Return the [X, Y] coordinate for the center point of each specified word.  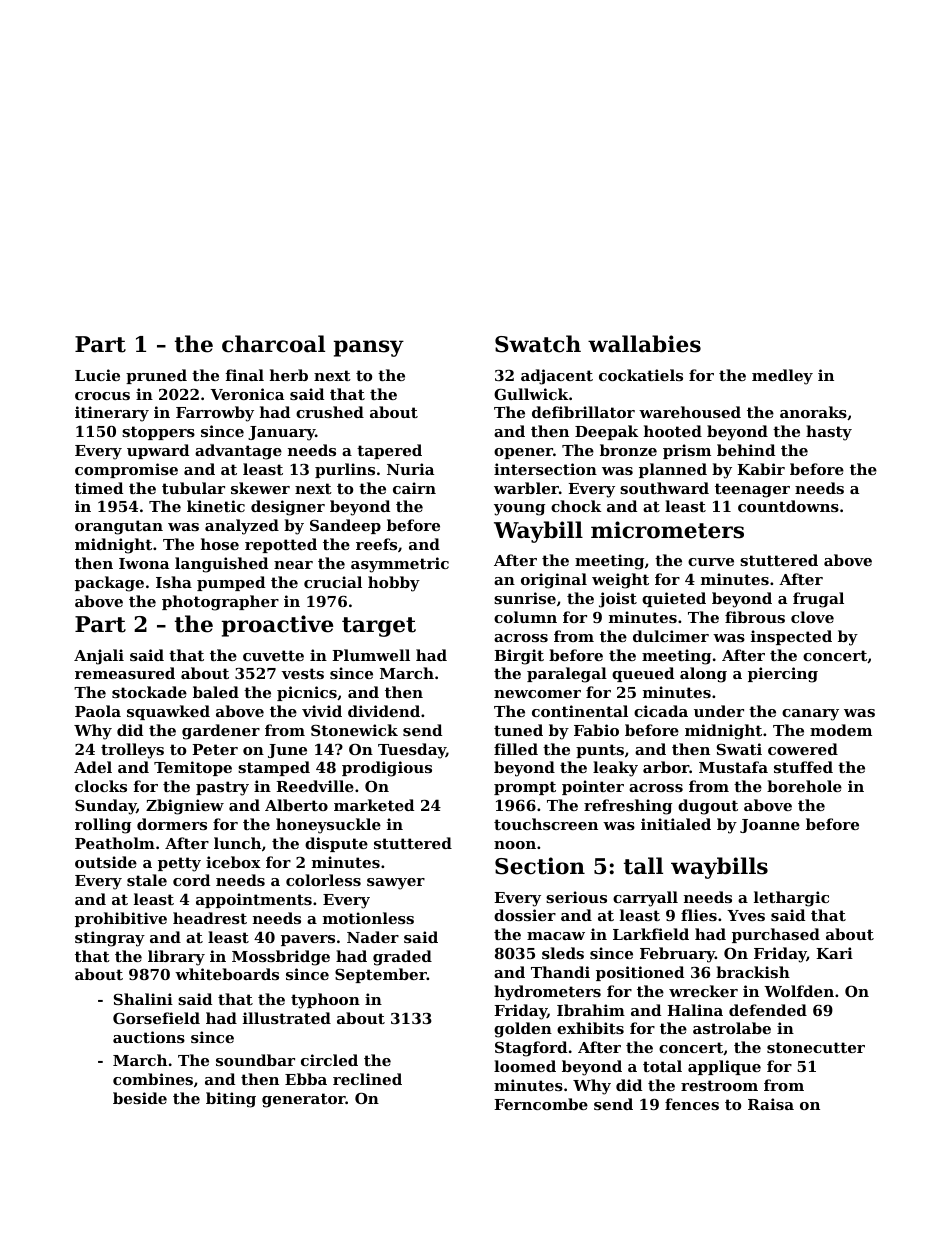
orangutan [119, 527]
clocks [101, 786]
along [703, 675]
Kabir [761, 469]
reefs [376, 544]
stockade [149, 692]
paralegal [567, 675]
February [677, 955]
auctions [149, 1037]
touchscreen [546, 824]
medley [782, 377]
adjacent [557, 377]
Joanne [770, 826]
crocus [102, 396]
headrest [210, 918]
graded [402, 958]
